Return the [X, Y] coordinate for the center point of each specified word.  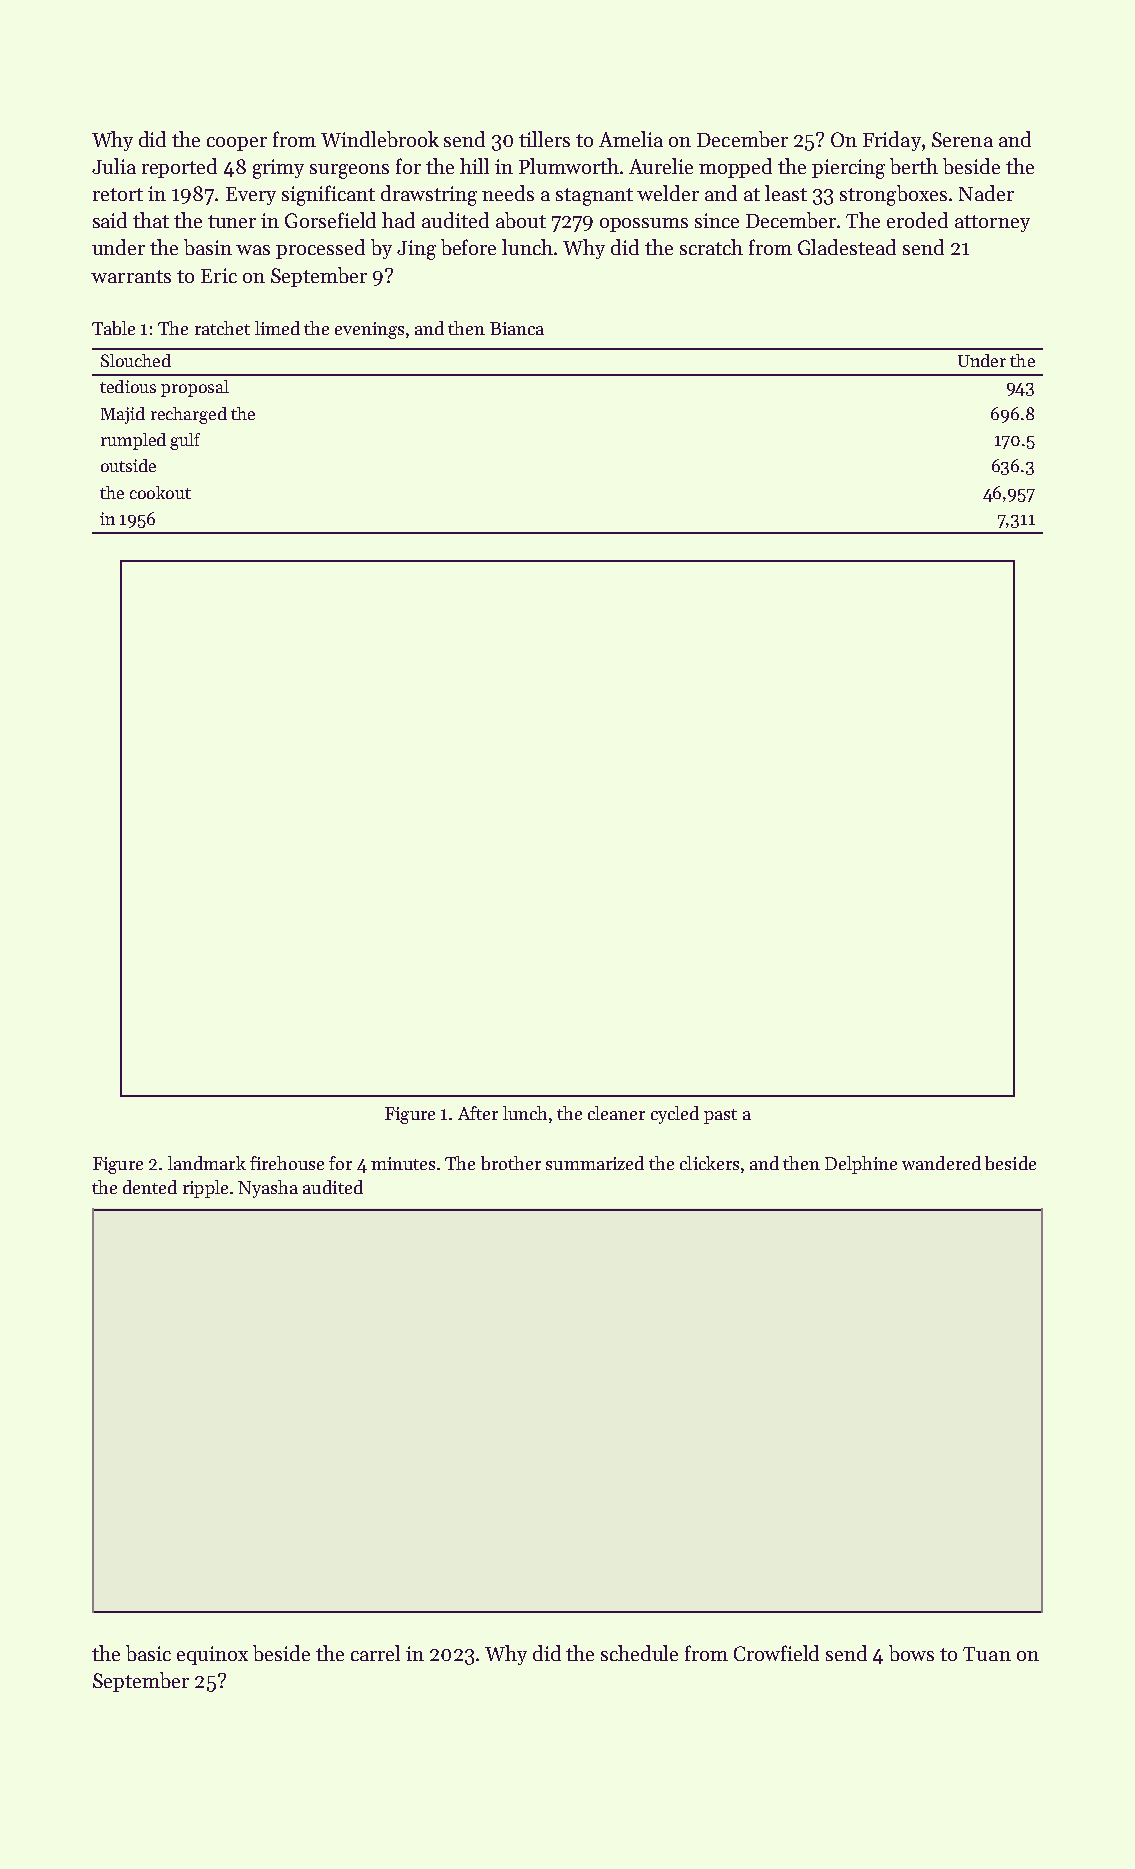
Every [251, 196]
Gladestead [847, 247]
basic [148, 1653]
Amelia [631, 139]
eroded [917, 220]
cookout [160, 492]
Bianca [517, 328]
